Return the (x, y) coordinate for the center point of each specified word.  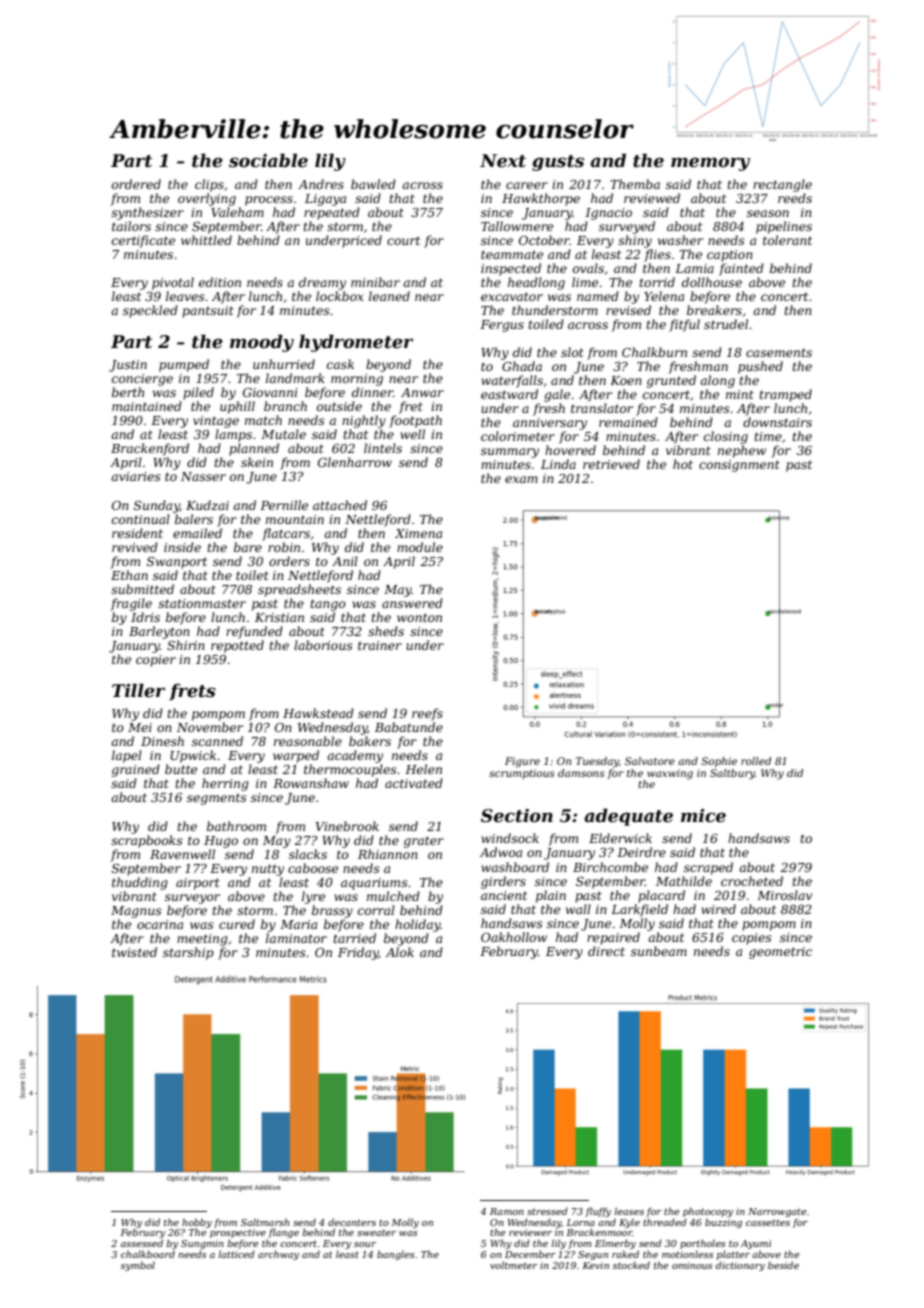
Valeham (237, 212)
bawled (373, 184)
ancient (504, 895)
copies (752, 939)
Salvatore (650, 761)
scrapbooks (147, 841)
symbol (138, 1266)
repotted (237, 646)
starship (188, 953)
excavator (512, 296)
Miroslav (784, 895)
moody (262, 343)
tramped (785, 395)
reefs (427, 714)
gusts (558, 163)
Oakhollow (514, 937)
